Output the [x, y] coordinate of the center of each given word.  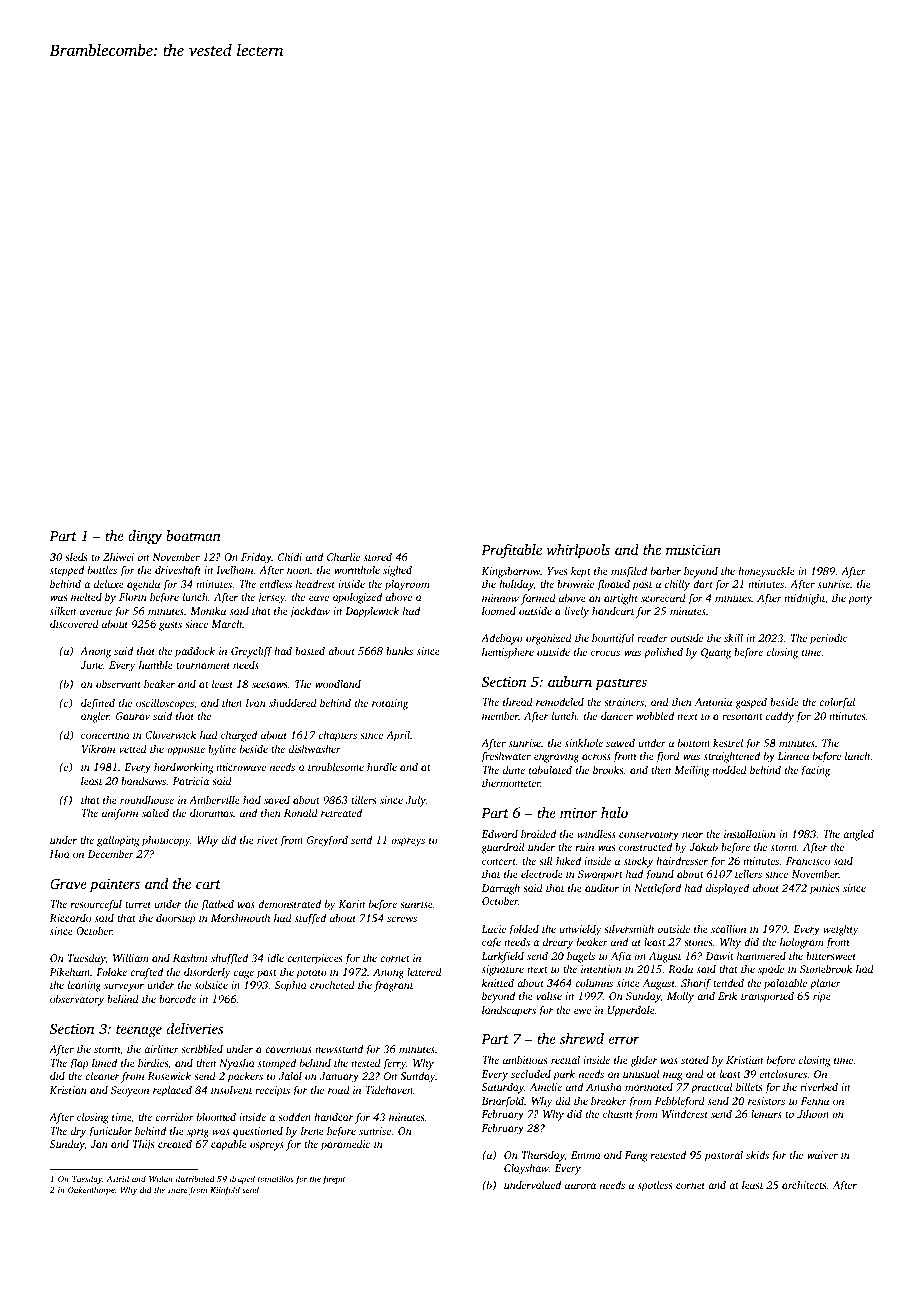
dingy [145, 537]
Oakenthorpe [91, 1190]
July [416, 801]
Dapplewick [372, 612]
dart [703, 584]
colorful [837, 703]
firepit [333, 1179]
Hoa [60, 854]
